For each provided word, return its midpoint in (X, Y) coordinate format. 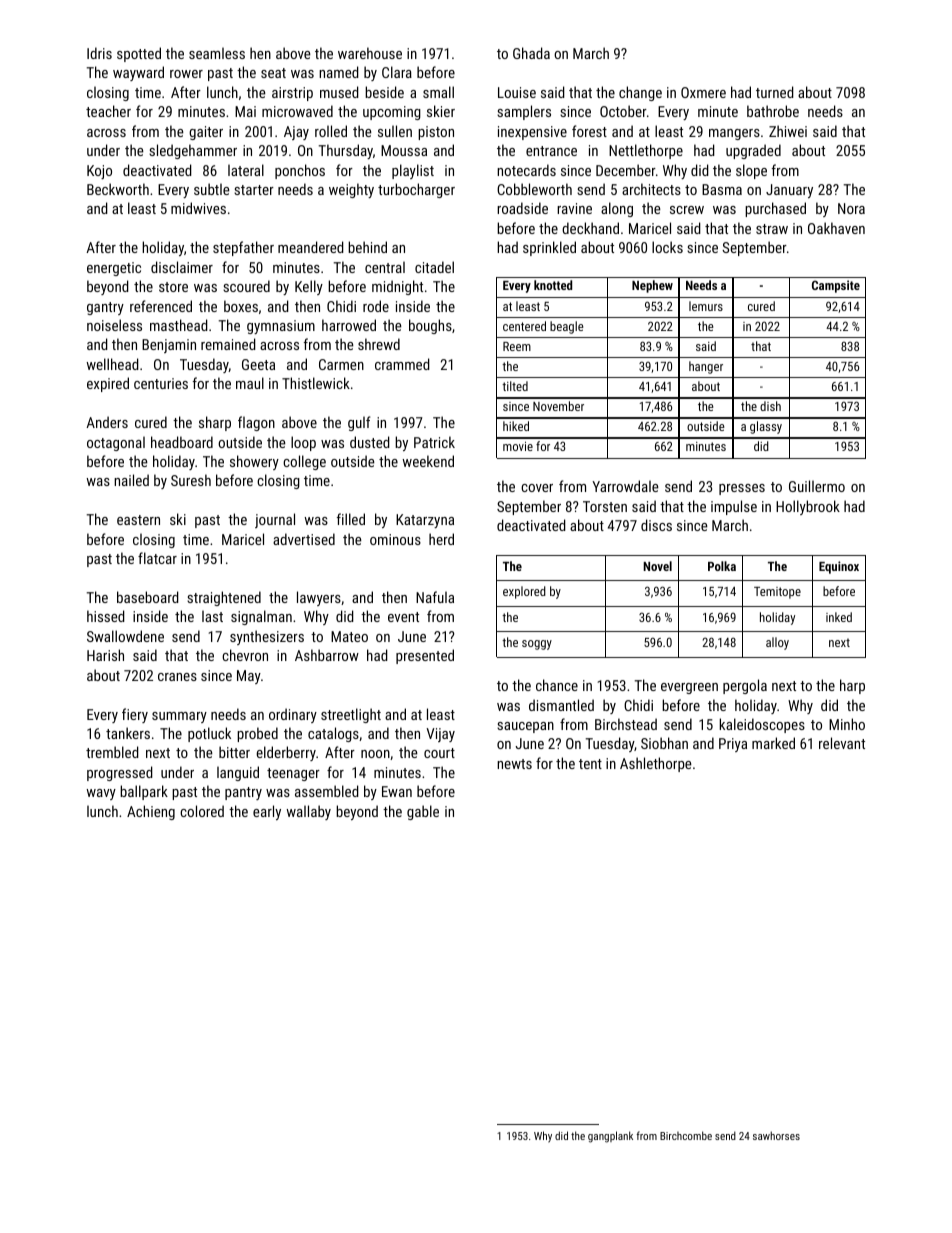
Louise (517, 92)
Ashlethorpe (656, 764)
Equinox (839, 567)
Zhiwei (788, 131)
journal (275, 520)
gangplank (610, 1137)
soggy (537, 645)
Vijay (440, 735)
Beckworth (118, 189)
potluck (209, 734)
